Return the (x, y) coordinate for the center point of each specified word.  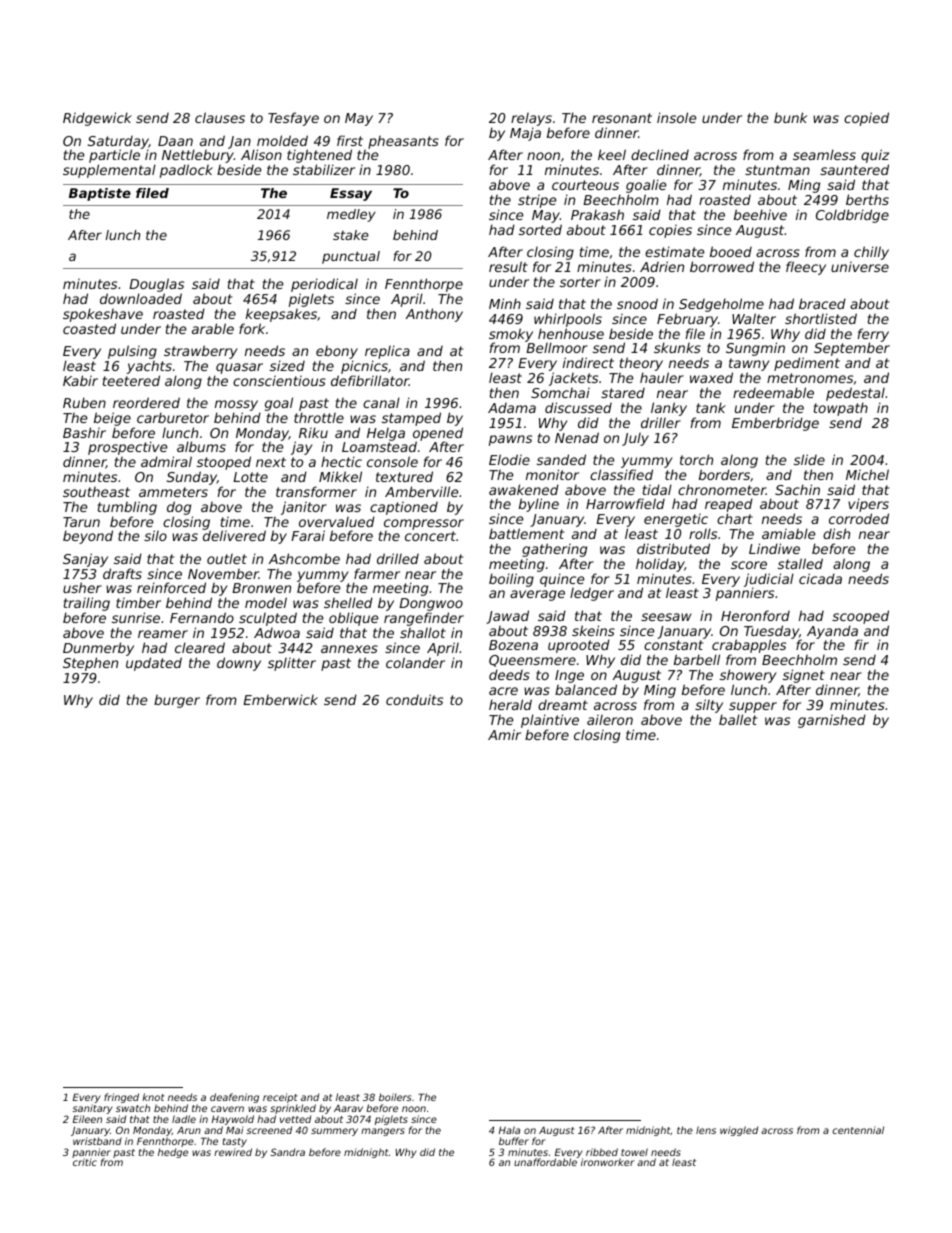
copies (670, 231)
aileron (610, 720)
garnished (832, 721)
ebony (337, 352)
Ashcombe (304, 558)
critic (85, 1162)
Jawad (507, 617)
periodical (324, 285)
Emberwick (280, 699)
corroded (859, 519)
